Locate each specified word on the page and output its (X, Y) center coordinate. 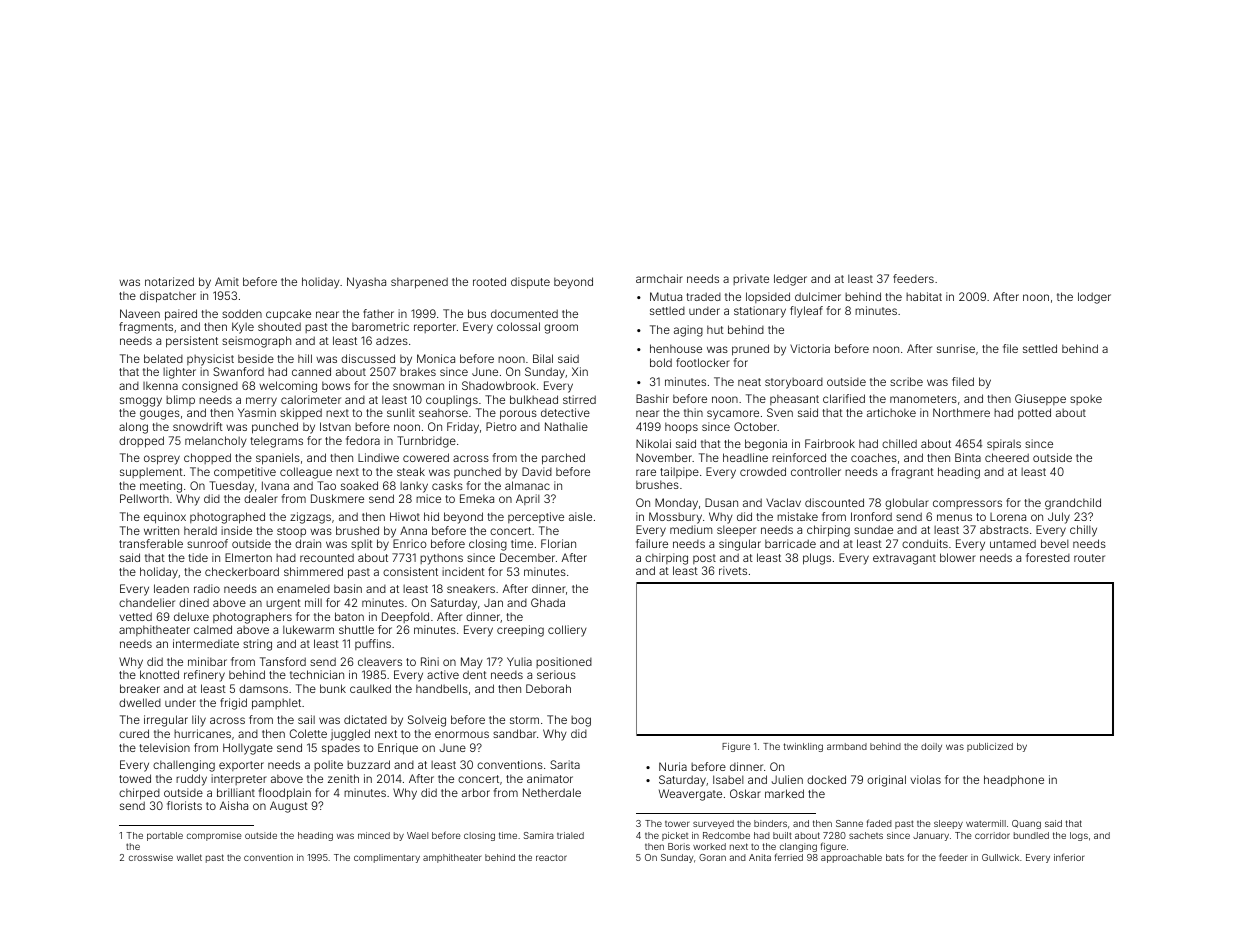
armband (847, 746)
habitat (924, 296)
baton (349, 616)
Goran (712, 857)
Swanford (238, 371)
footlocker (703, 362)
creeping (520, 631)
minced (374, 835)
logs (1079, 836)
